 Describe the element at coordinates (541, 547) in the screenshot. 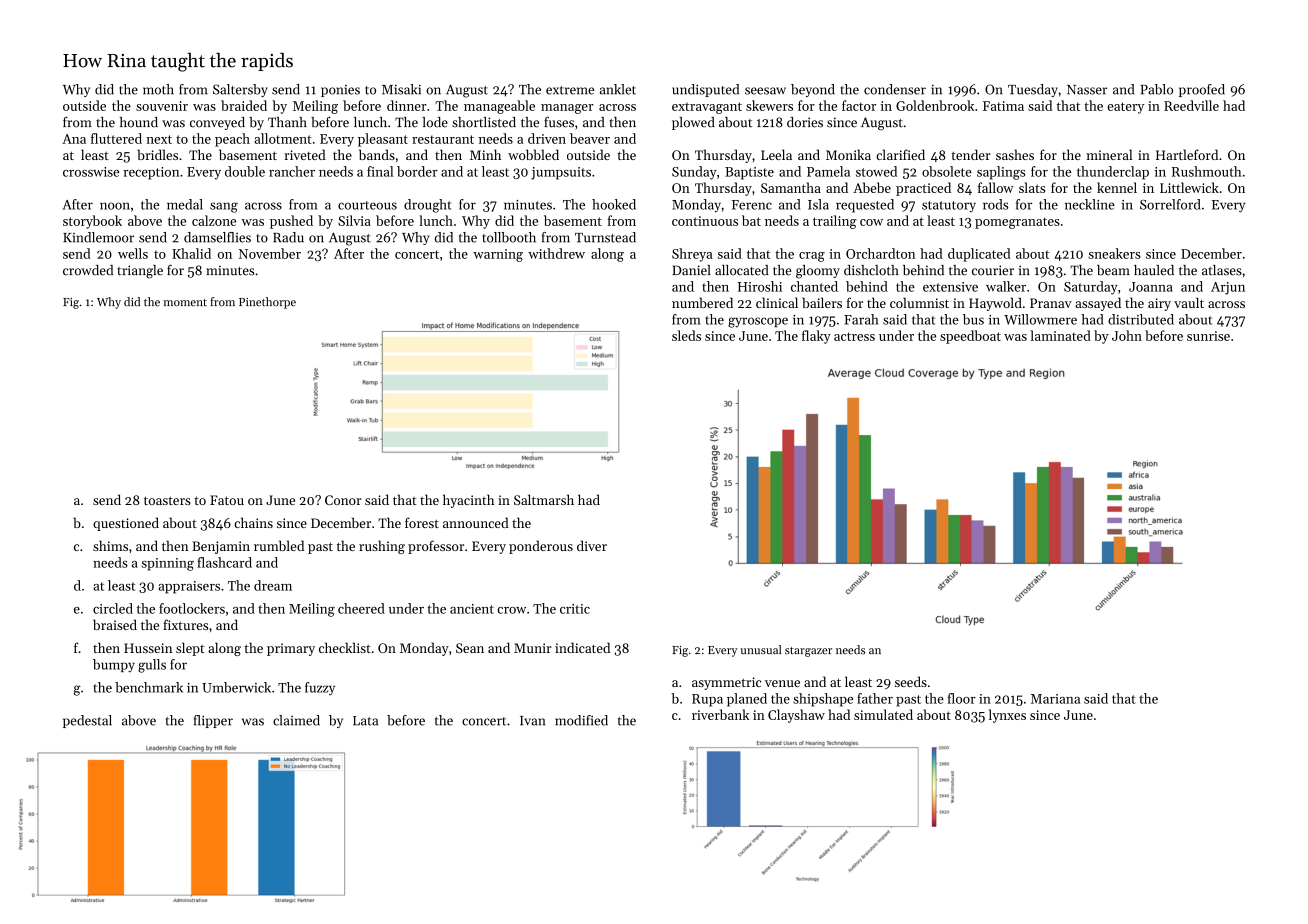

I see `ponderous` at that location.
